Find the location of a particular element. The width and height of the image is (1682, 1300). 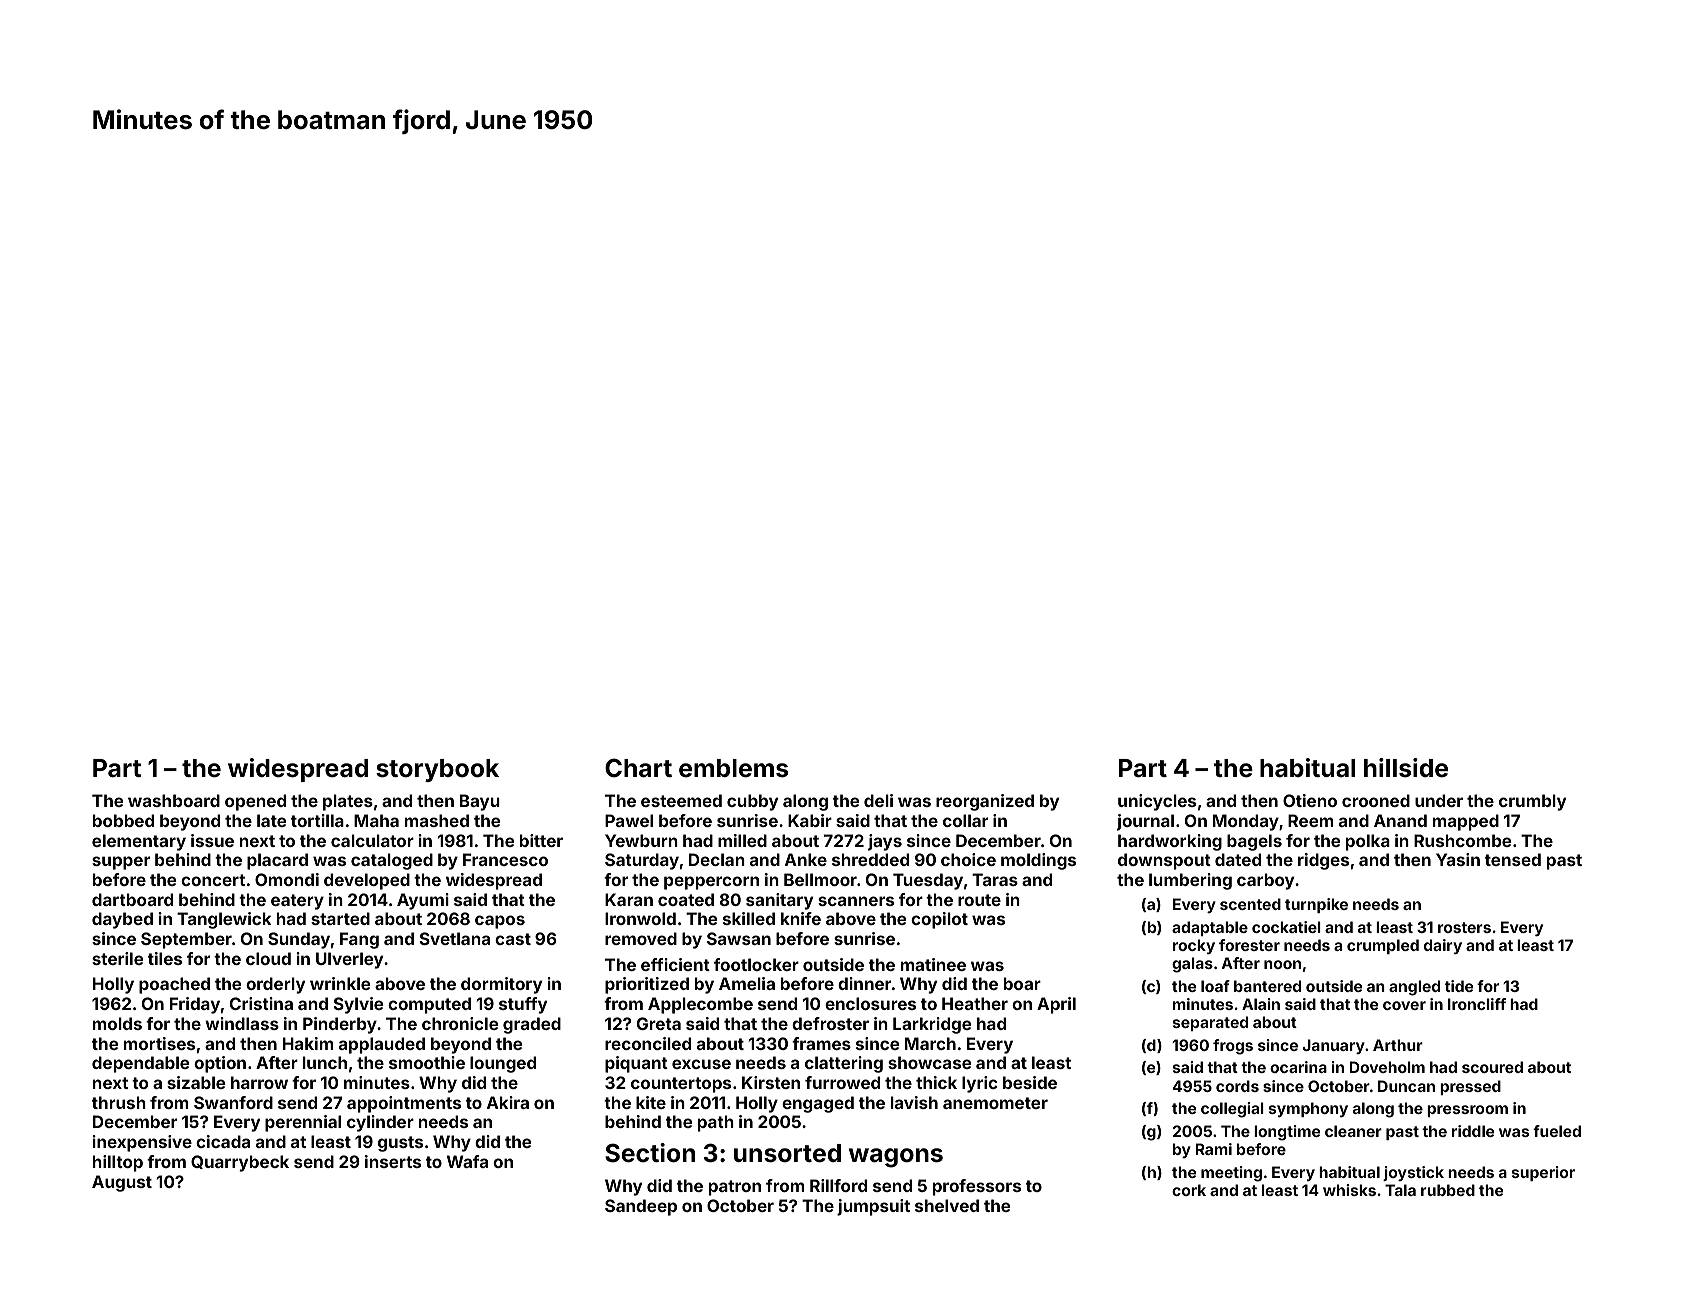

perennial is located at coordinates (303, 1123).
